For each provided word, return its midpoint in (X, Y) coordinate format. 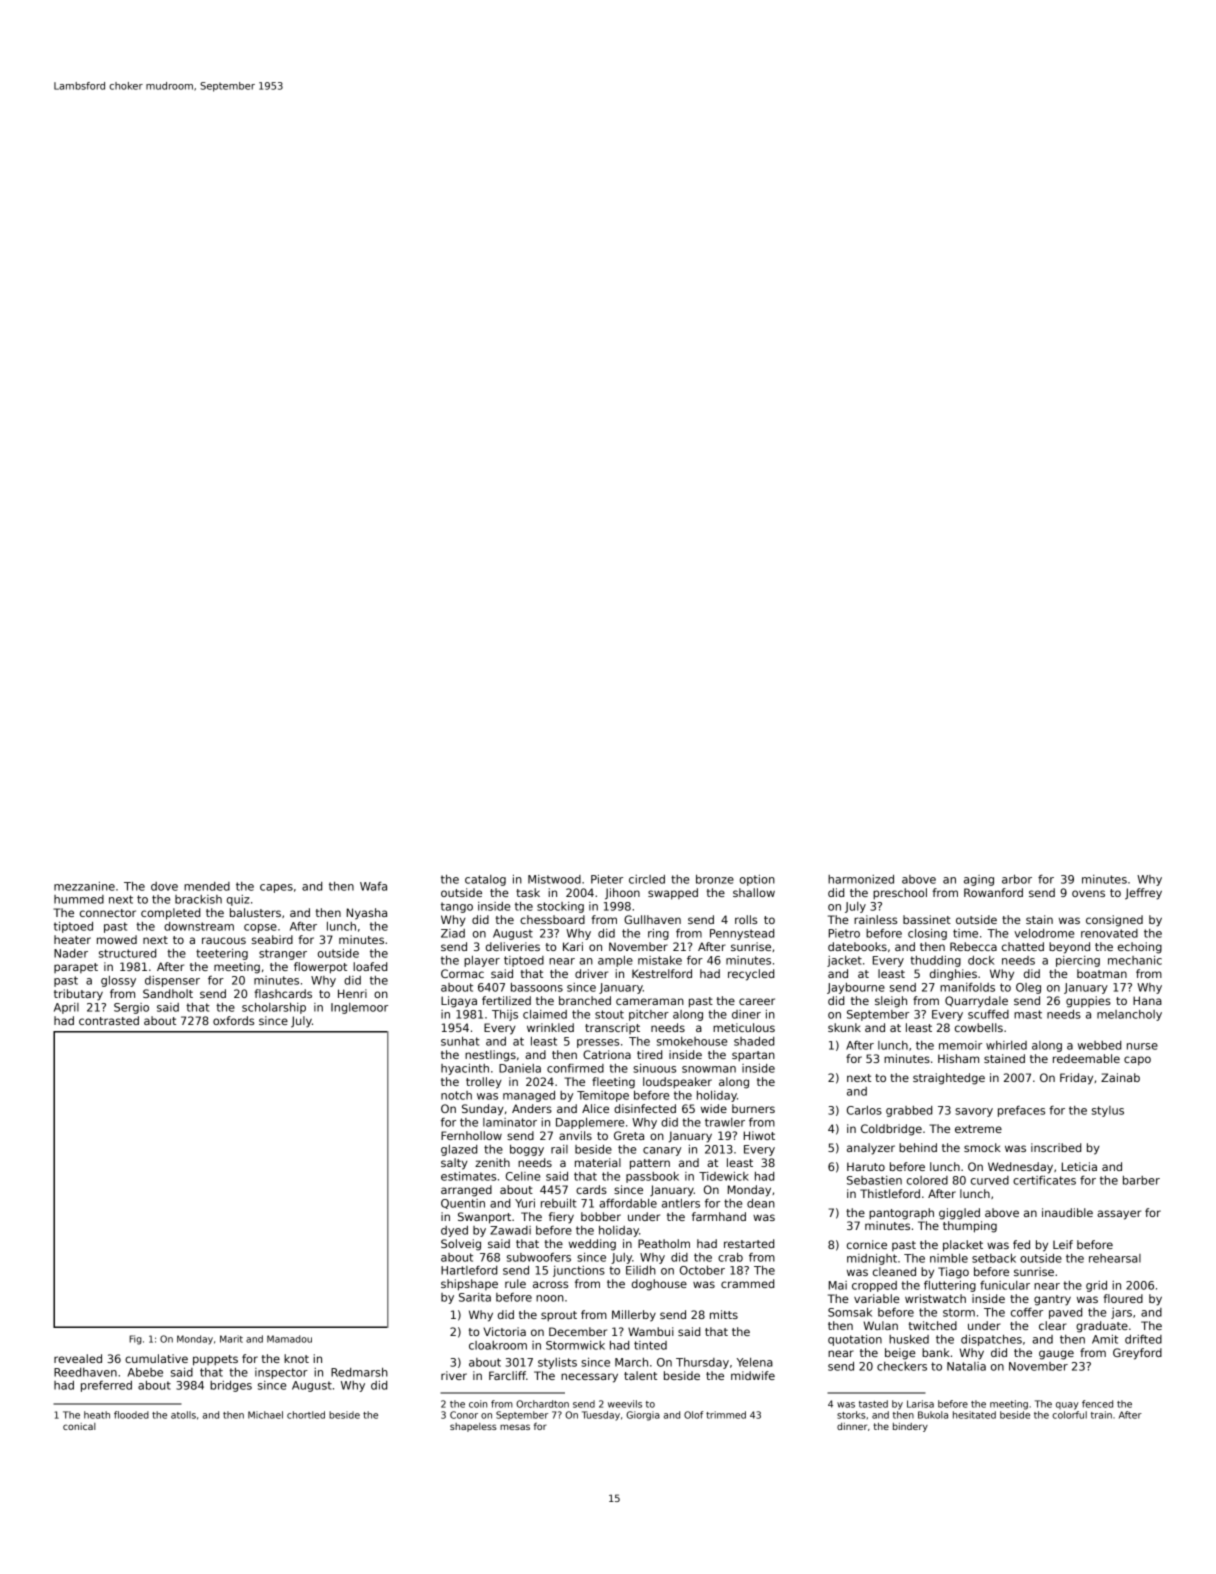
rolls (746, 919)
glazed (459, 1150)
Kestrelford (662, 973)
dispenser (172, 981)
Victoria (504, 1331)
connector (108, 913)
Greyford (1137, 1354)
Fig (135, 1340)
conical (79, 1426)
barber (1141, 1180)
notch (456, 1095)
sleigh (891, 1002)
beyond (1069, 948)
